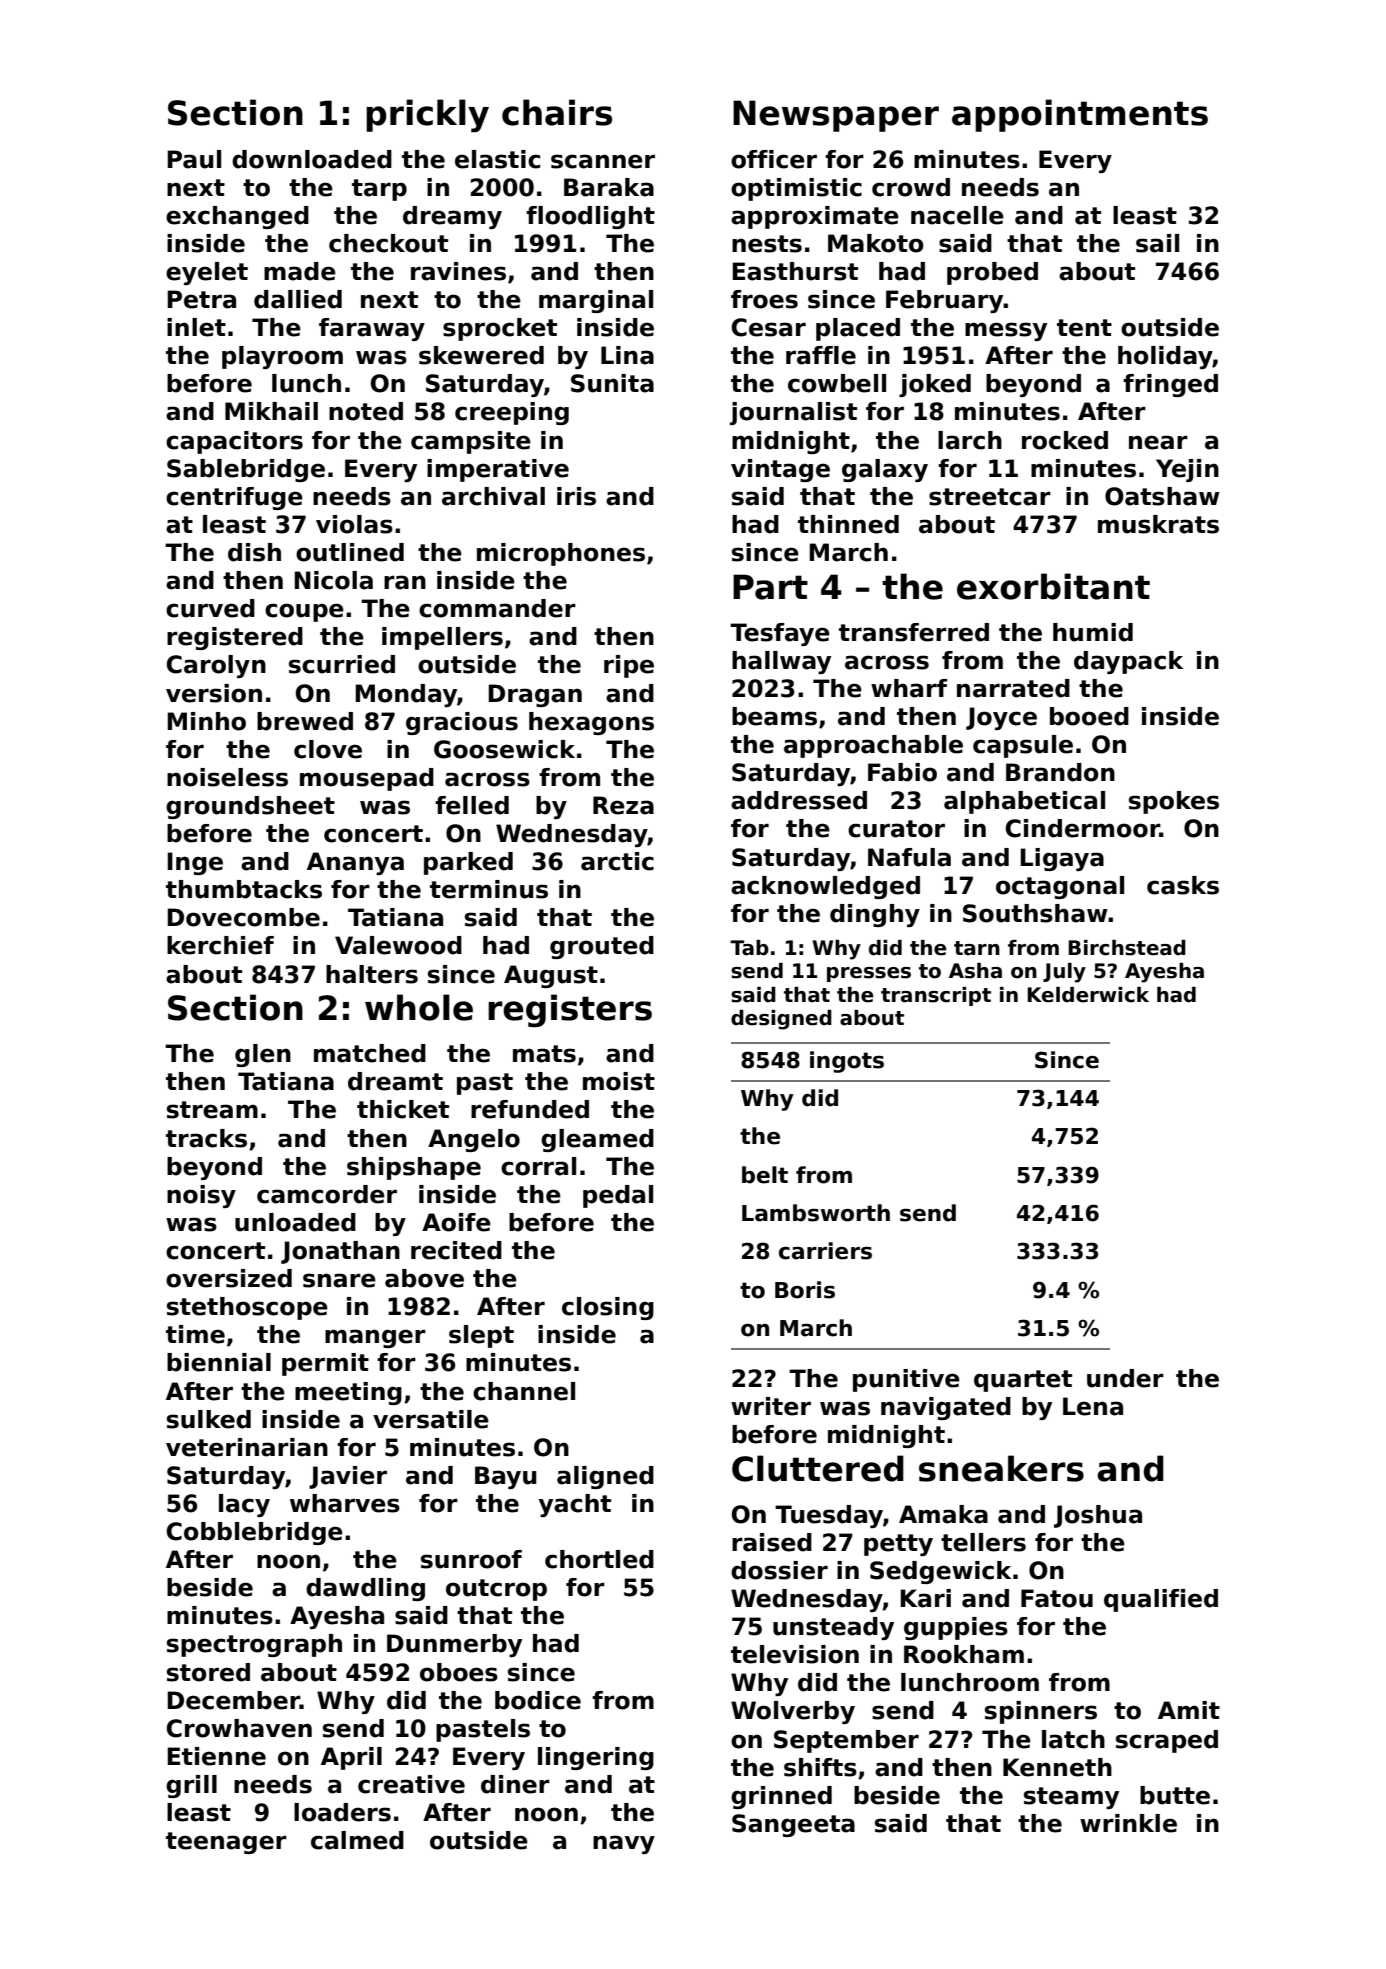 This image has height=1969, width=1386. What do you see at coordinates (195, 1334) in the image?
I see `time` at bounding box center [195, 1334].
